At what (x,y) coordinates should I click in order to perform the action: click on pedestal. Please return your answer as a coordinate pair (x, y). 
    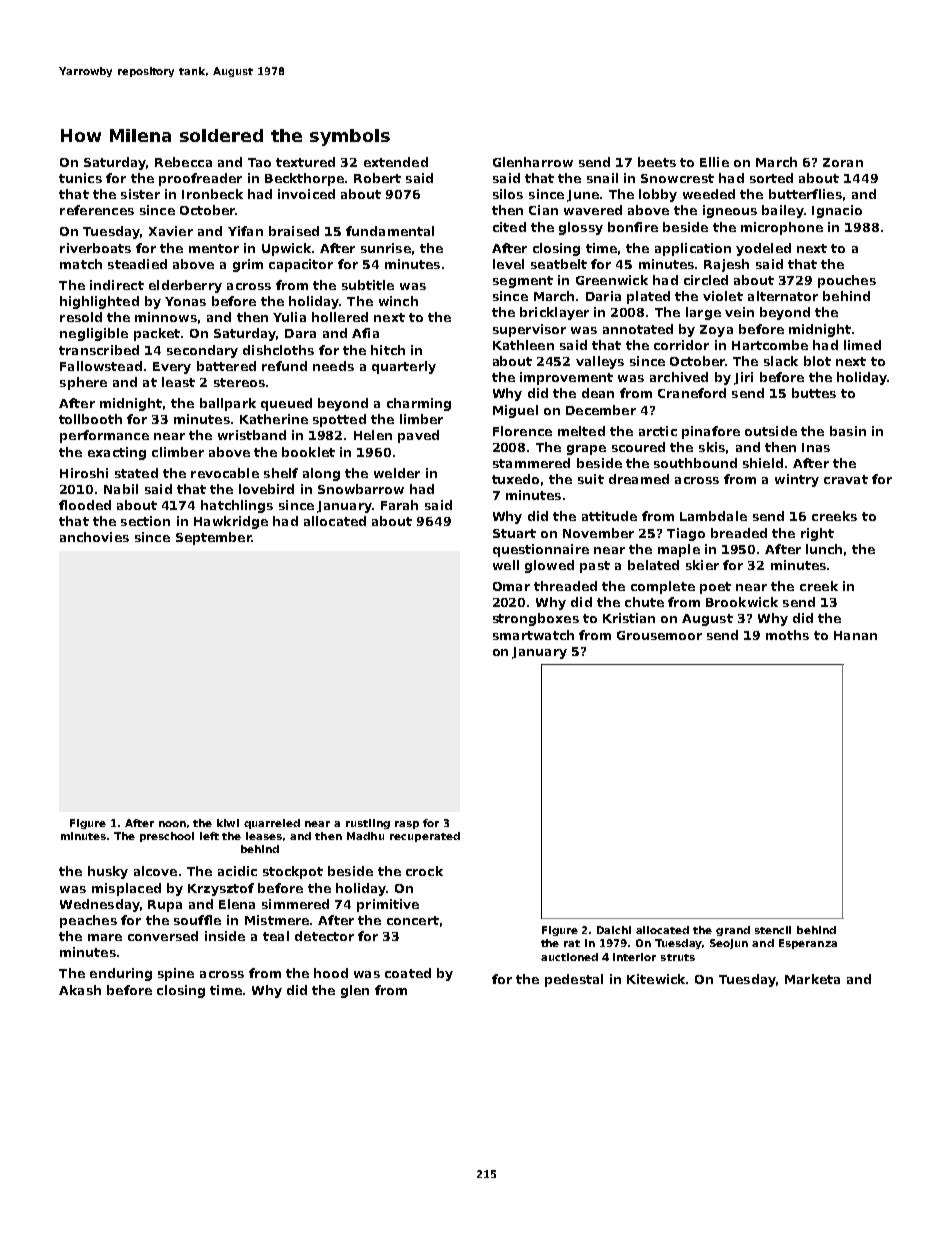
    Looking at the image, I should click on (574, 980).
